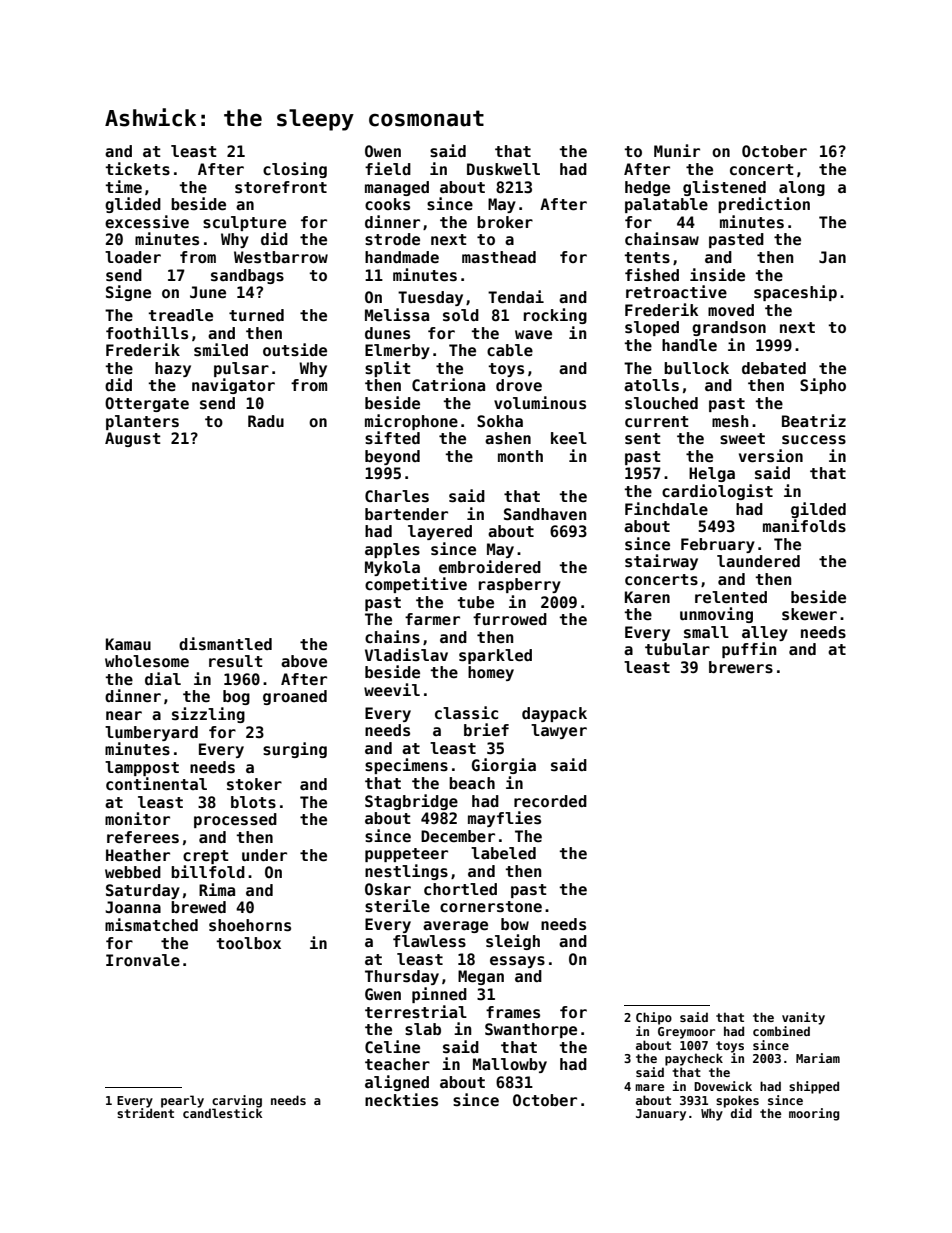 The image size is (952, 1233). I want to click on August, so click(133, 439).
